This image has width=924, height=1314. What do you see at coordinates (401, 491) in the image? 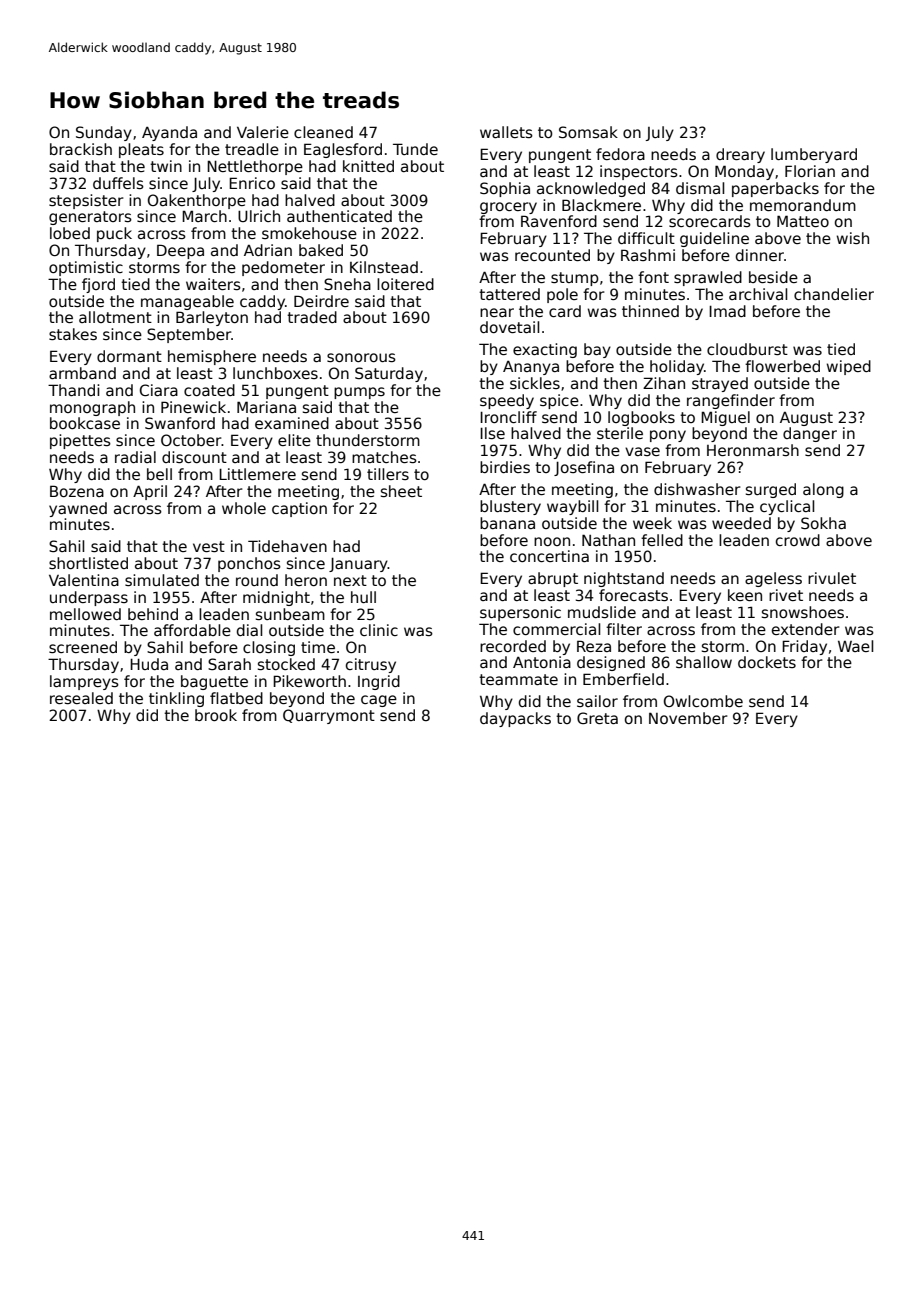
I see `sheet` at bounding box center [401, 491].
